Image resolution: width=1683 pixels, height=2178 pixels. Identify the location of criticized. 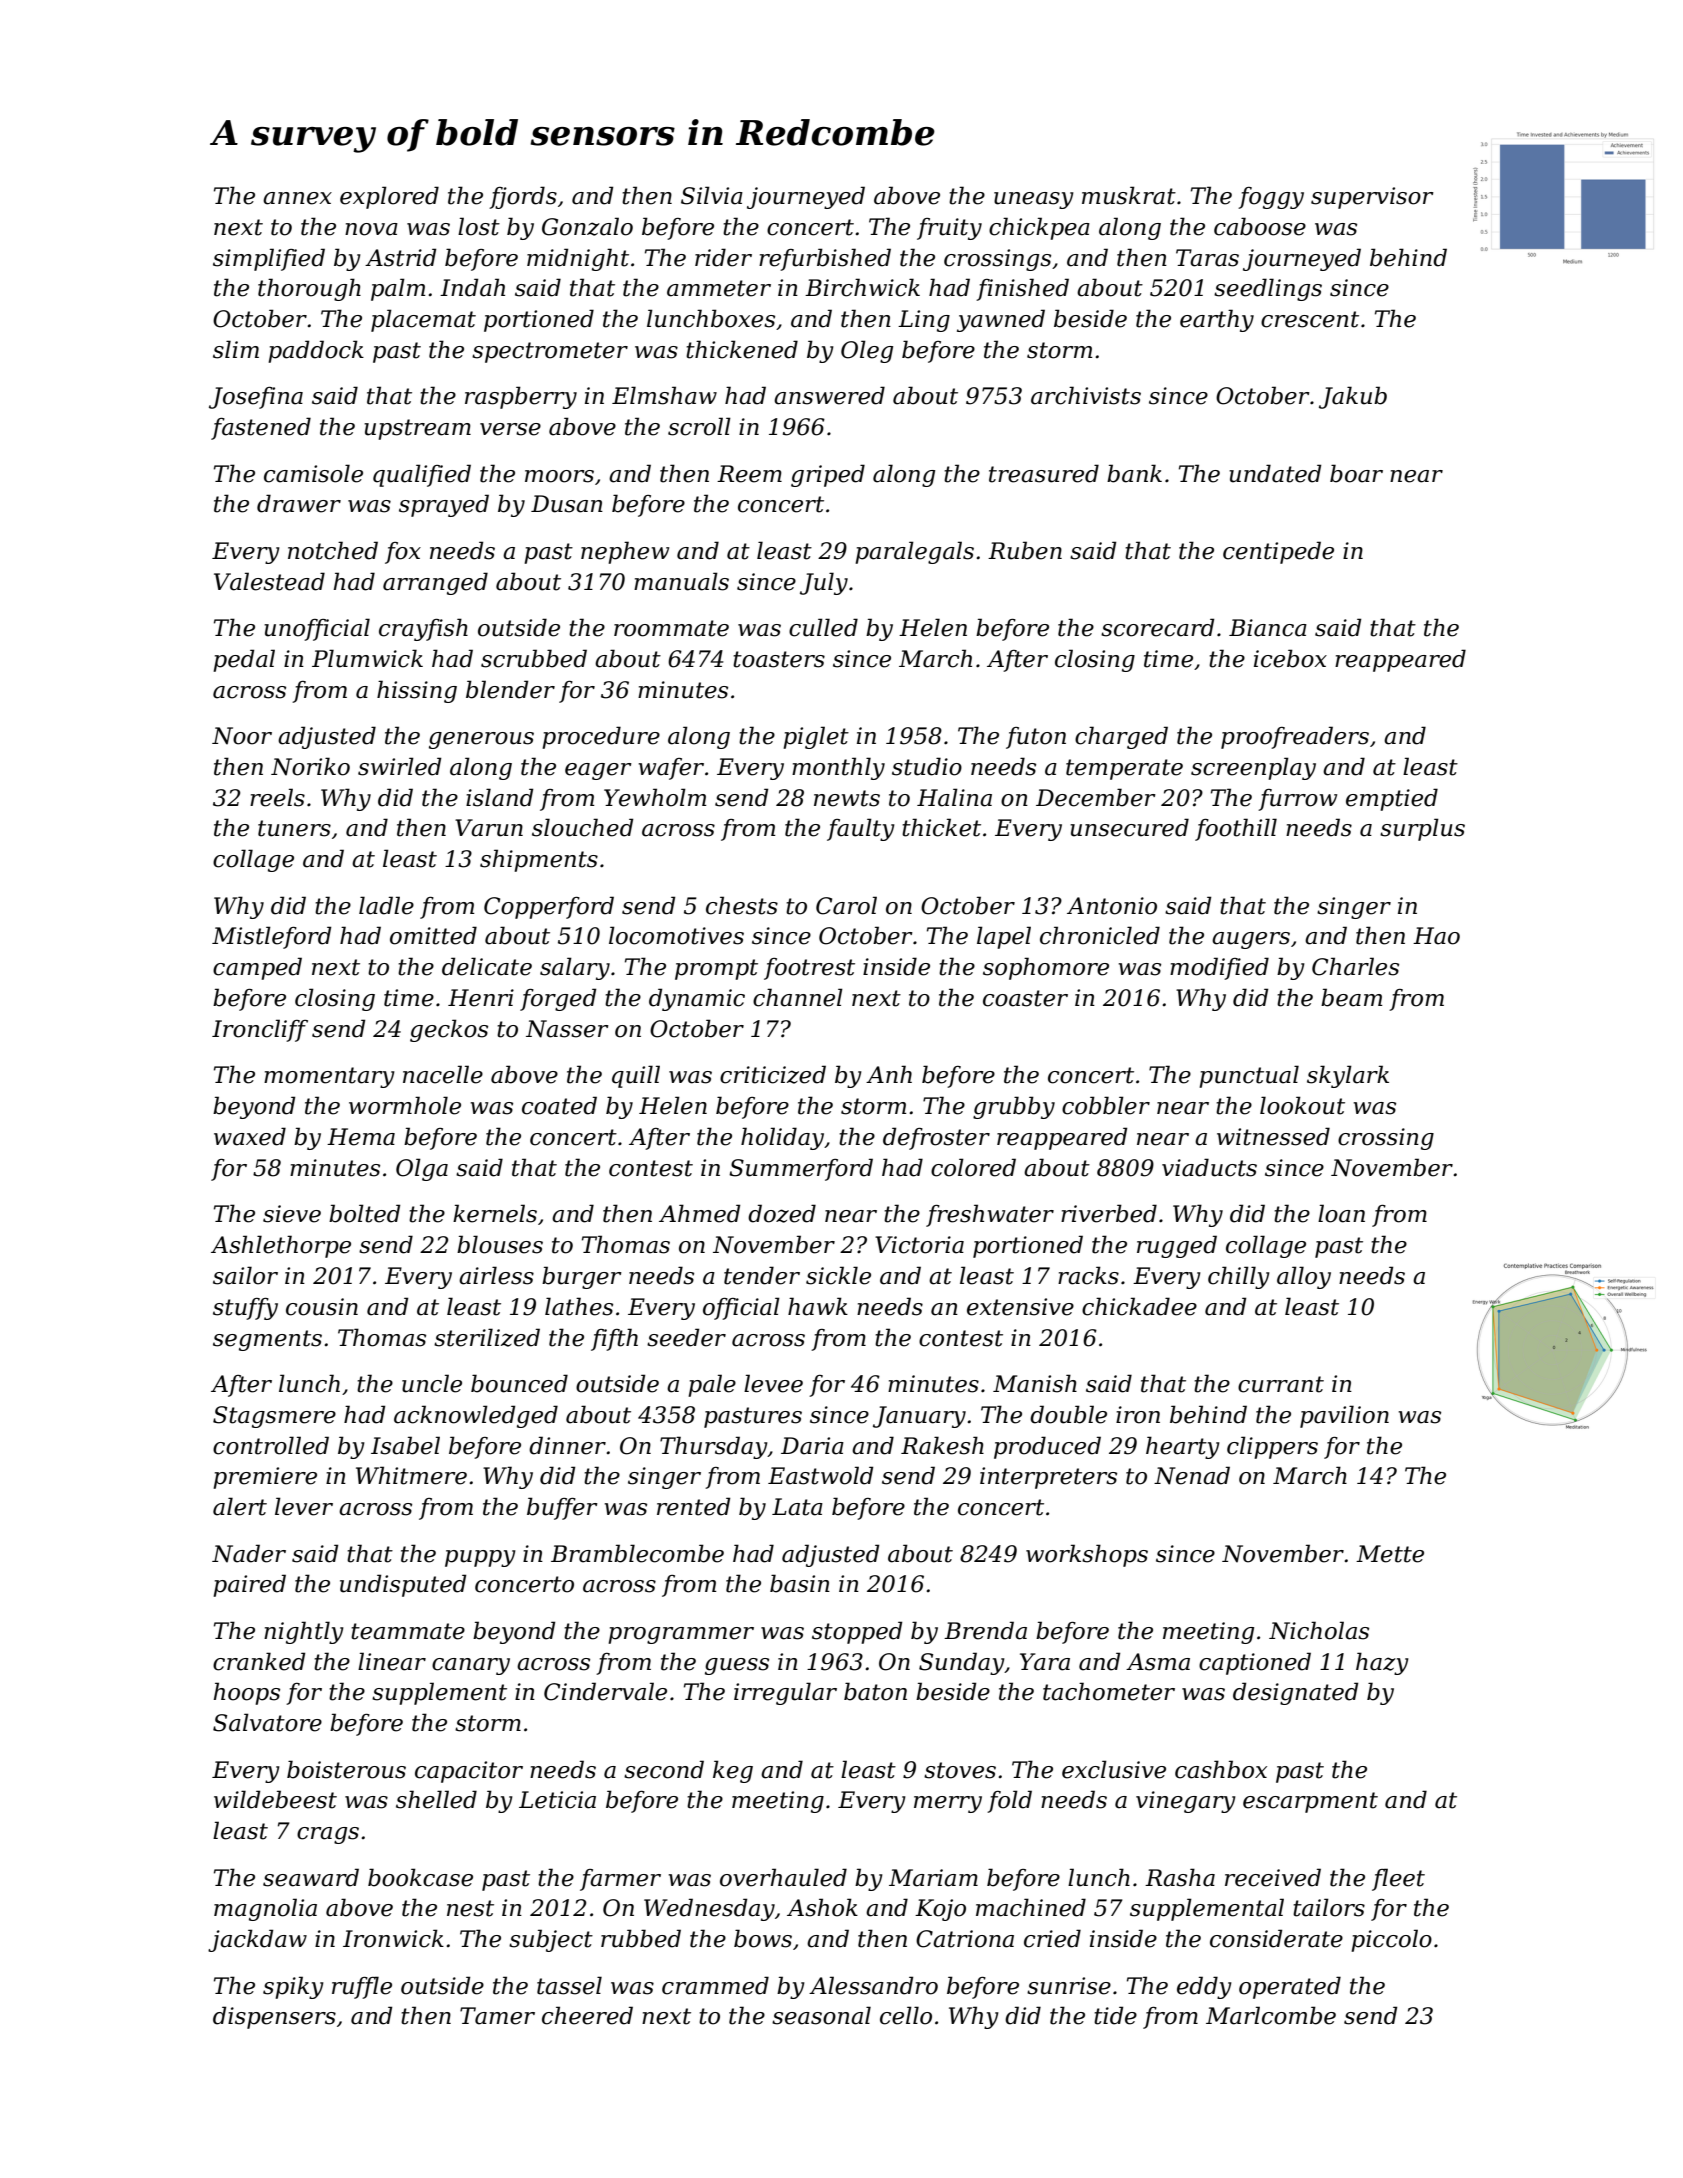
(773, 1074).
